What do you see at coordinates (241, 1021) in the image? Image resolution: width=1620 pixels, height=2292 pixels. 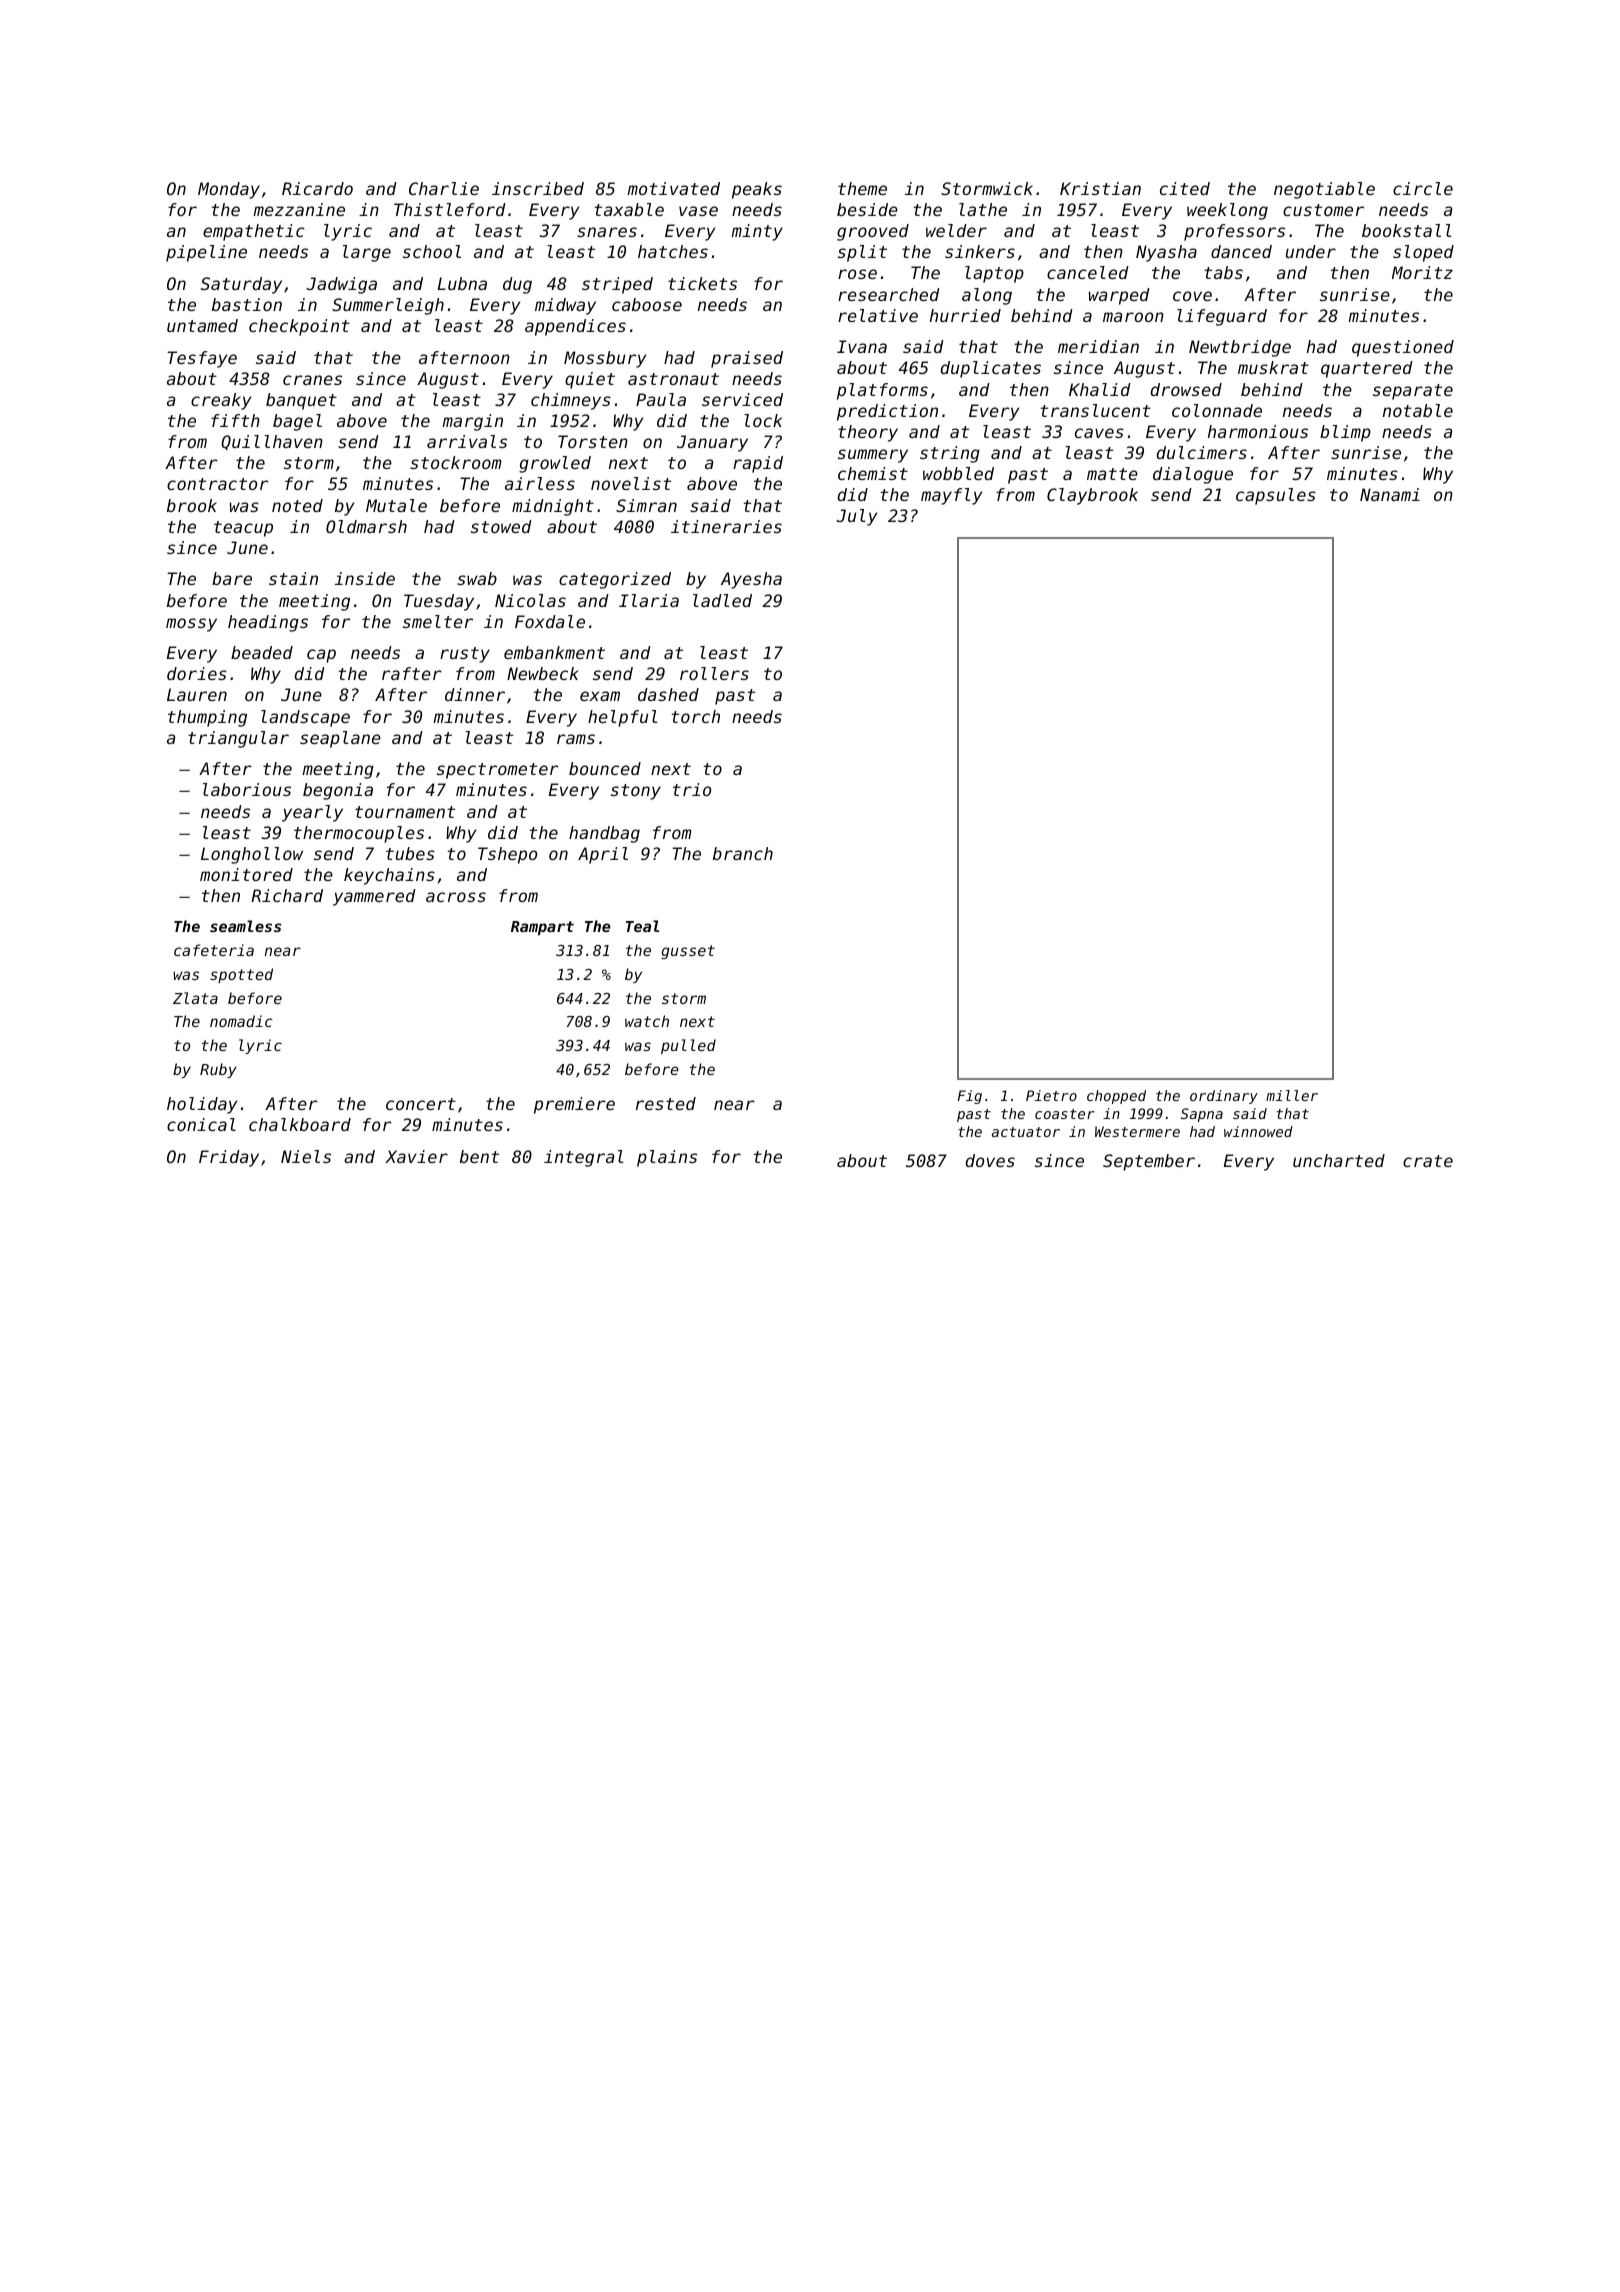 I see `nomadic` at bounding box center [241, 1021].
